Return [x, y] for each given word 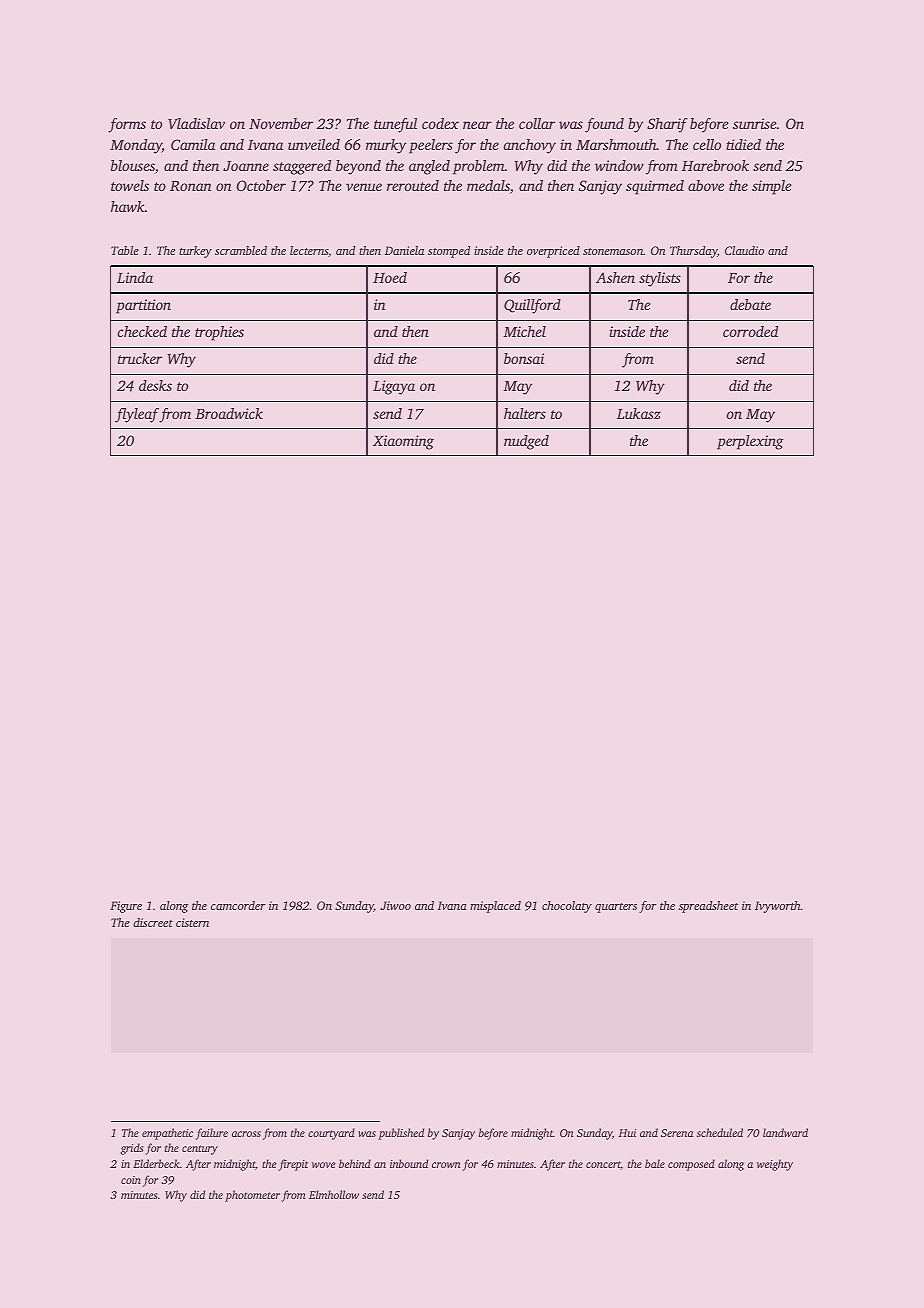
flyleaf [137, 415]
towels [130, 185]
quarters [616, 908]
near [477, 125]
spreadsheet [708, 907]
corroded [750, 331]
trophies [219, 333]
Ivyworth [778, 907]
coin [131, 1180]
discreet [153, 922]
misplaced [495, 907]
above [706, 185]
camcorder [238, 905]
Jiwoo [395, 905]
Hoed [390, 277]
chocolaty [567, 907]
